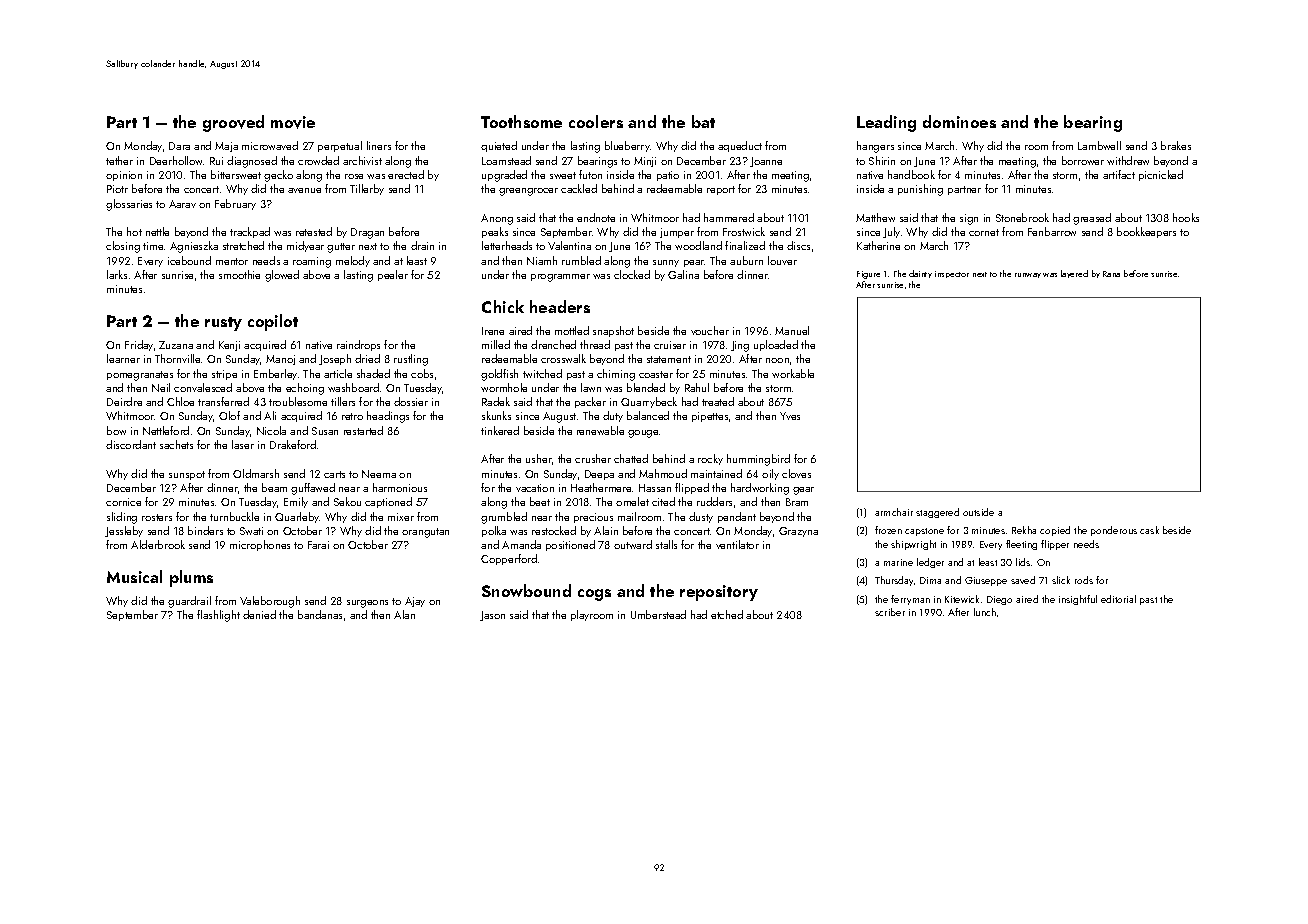 The height and width of the screenshot is (924, 1308). Describe the element at coordinates (124, 531) in the screenshot. I see `Jessleby` at that location.
